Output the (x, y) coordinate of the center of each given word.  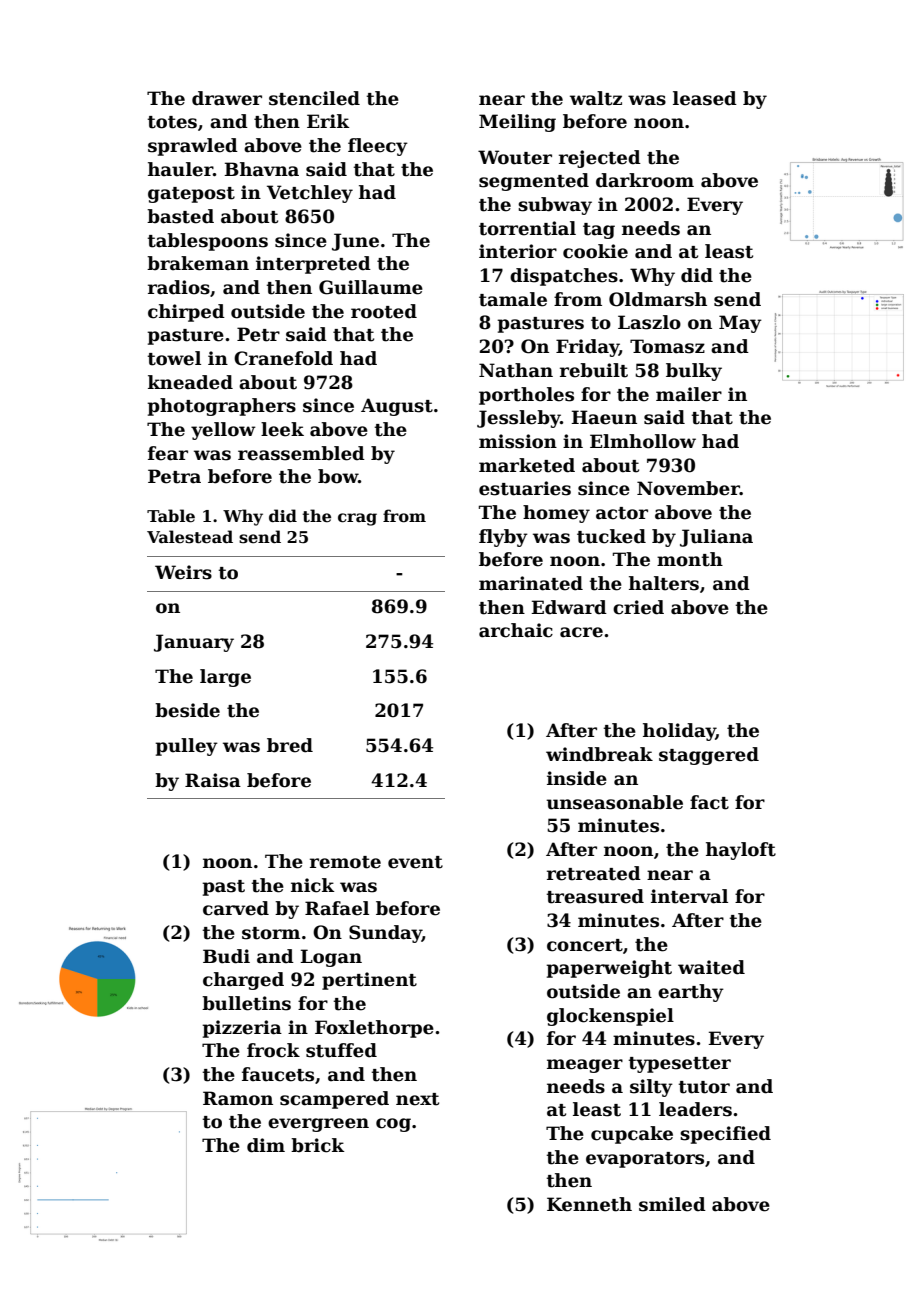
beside (187, 710)
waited (711, 967)
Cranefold (283, 358)
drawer (227, 98)
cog (393, 1125)
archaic (516, 630)
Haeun (604, 417)
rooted (384, 311)
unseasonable (614, 802)
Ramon (238, 1098)
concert (585, 945)
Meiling (517, 123)
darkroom (645, 180)
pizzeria (242, 1029)
